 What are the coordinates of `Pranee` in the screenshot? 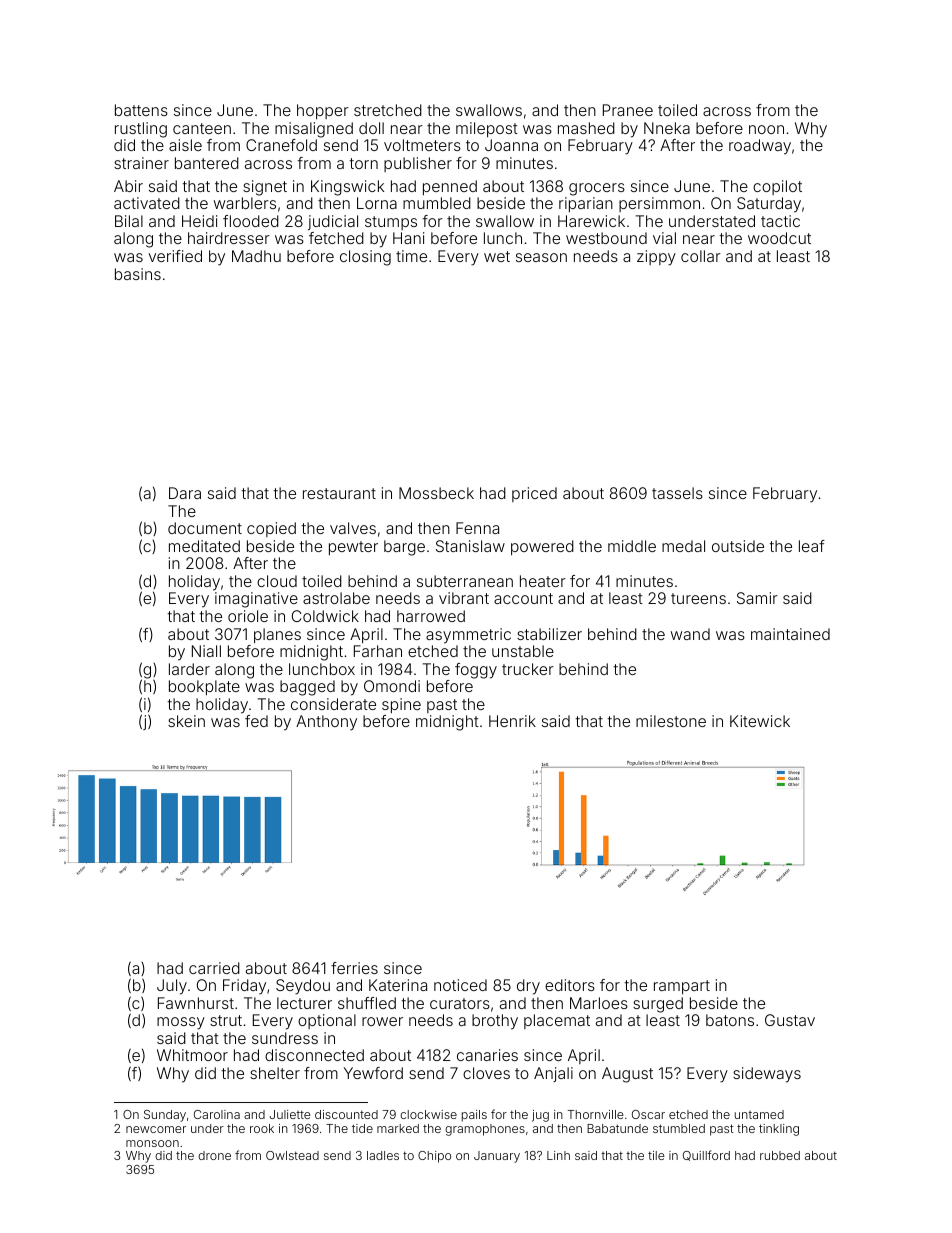 It's located at (628, 110).
